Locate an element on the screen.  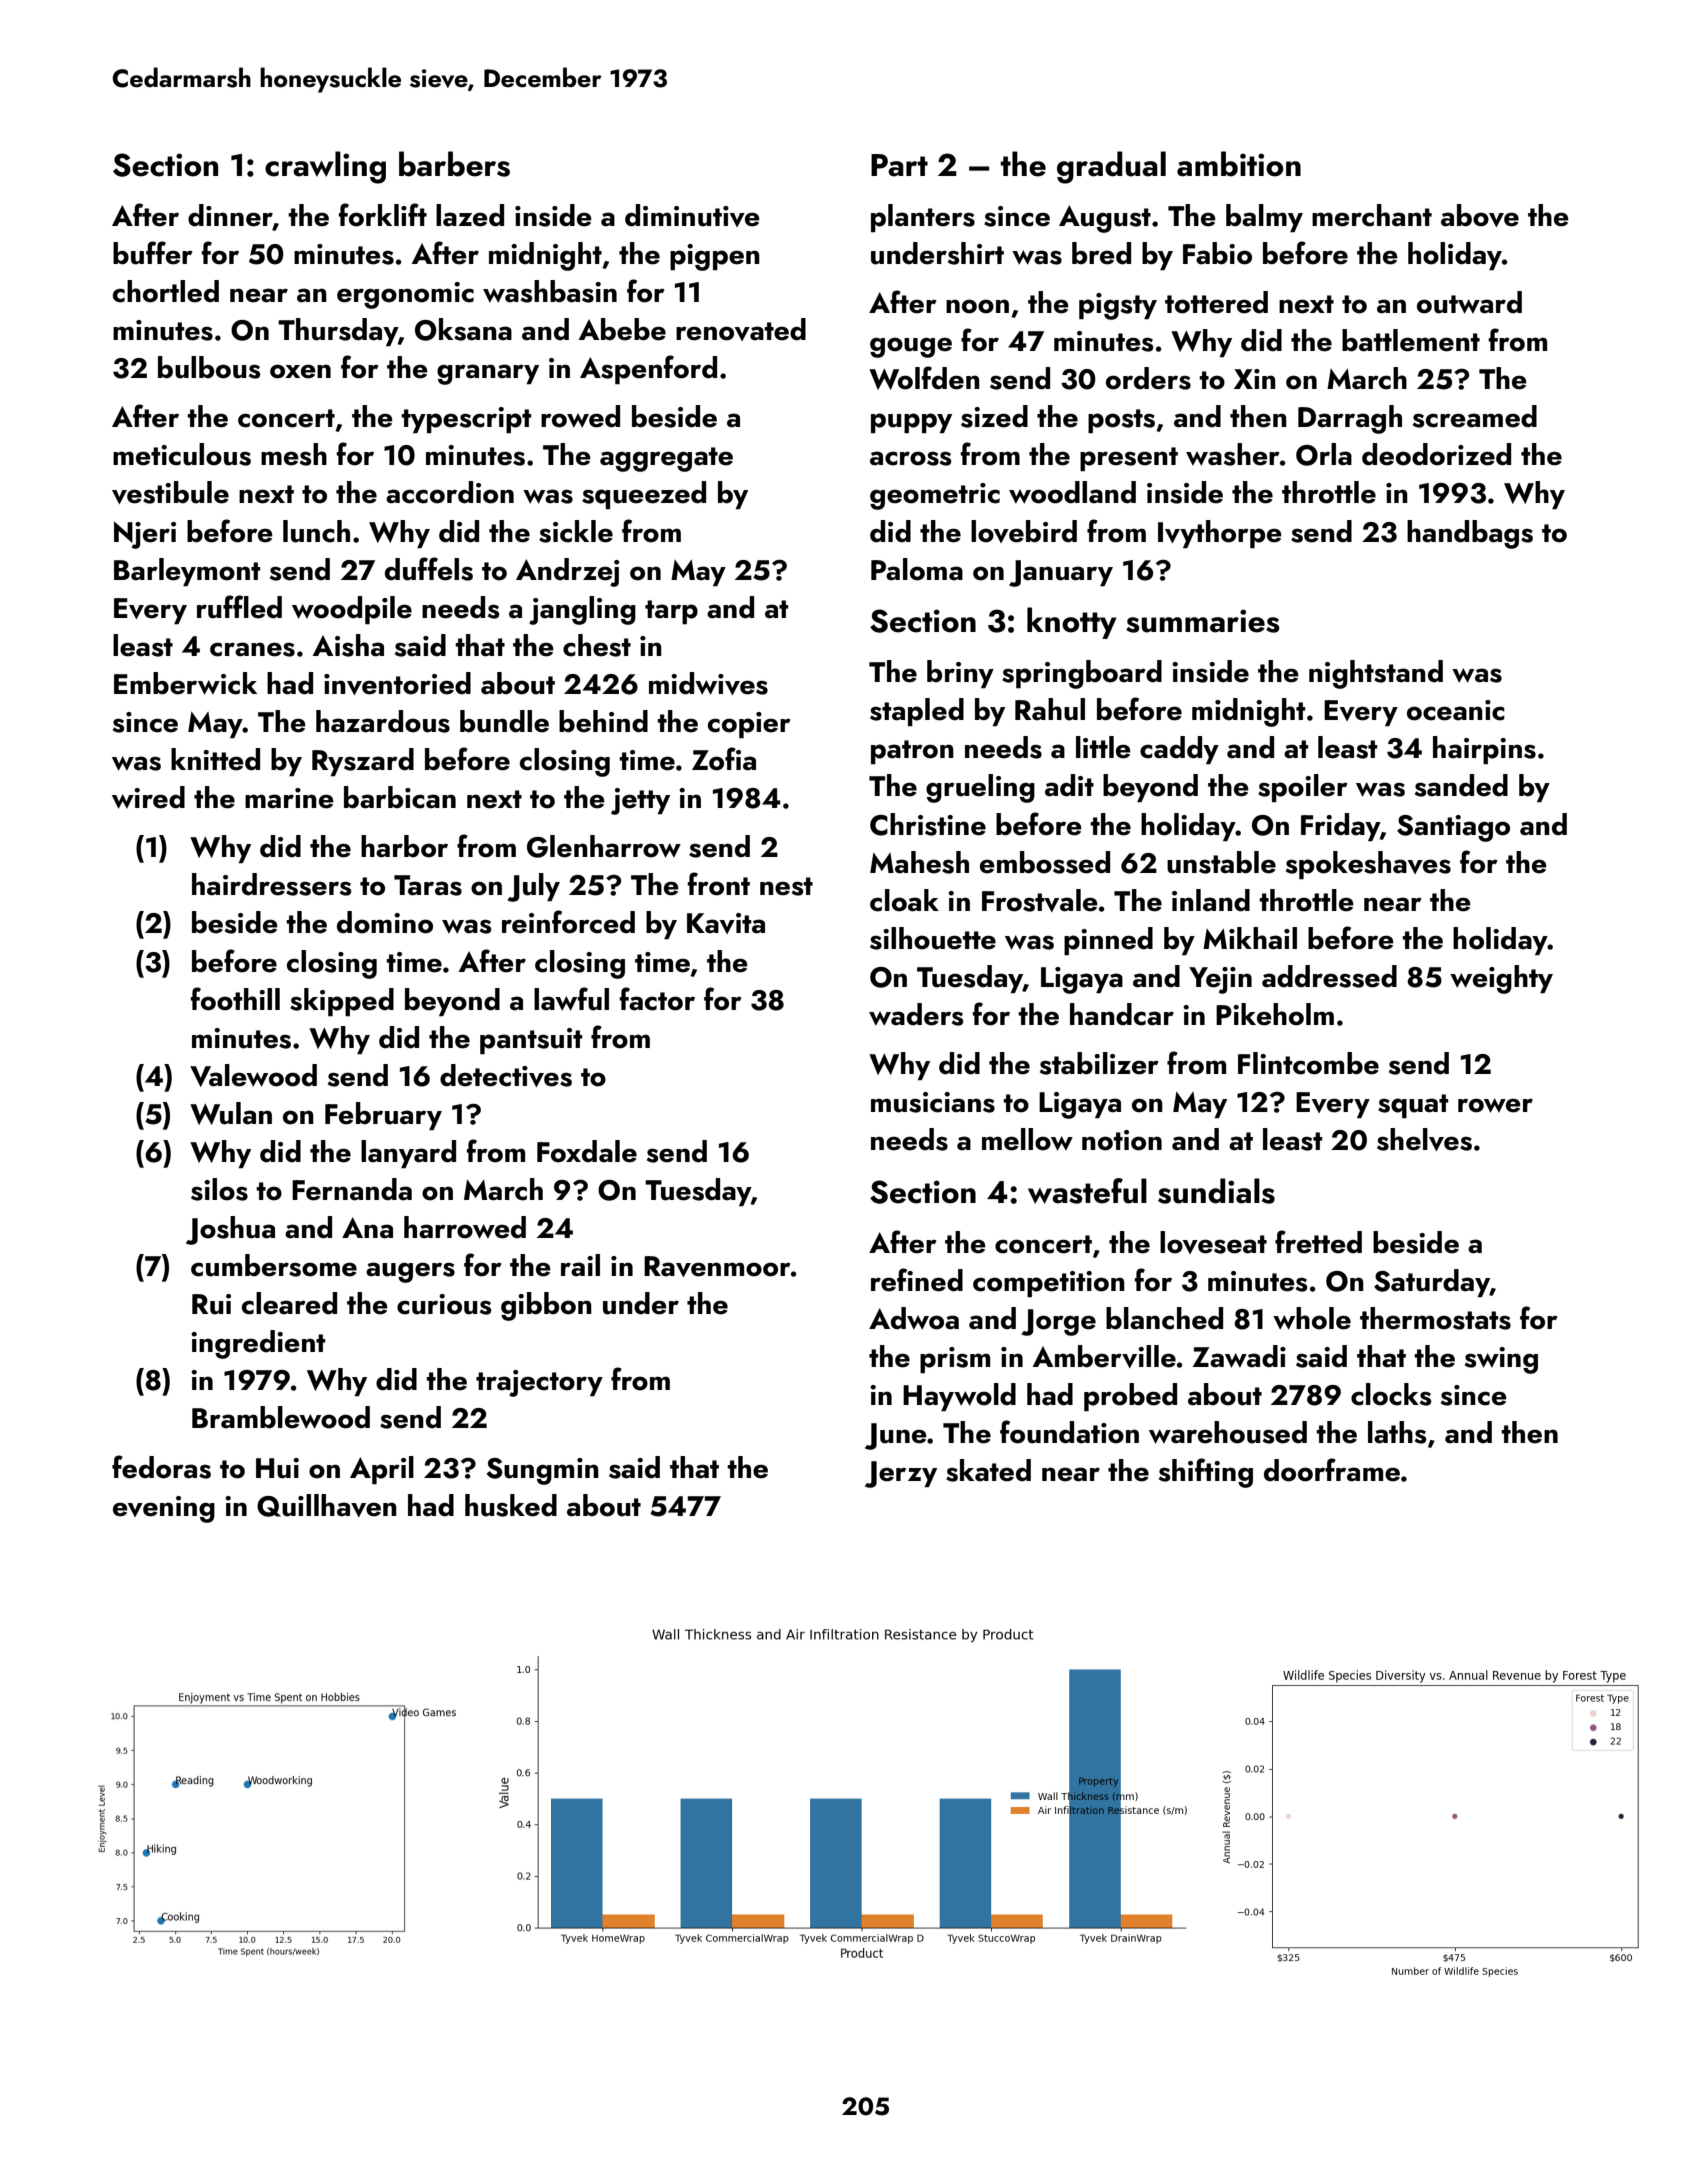
Quillhaven is located at coordinates (327, 1505).
